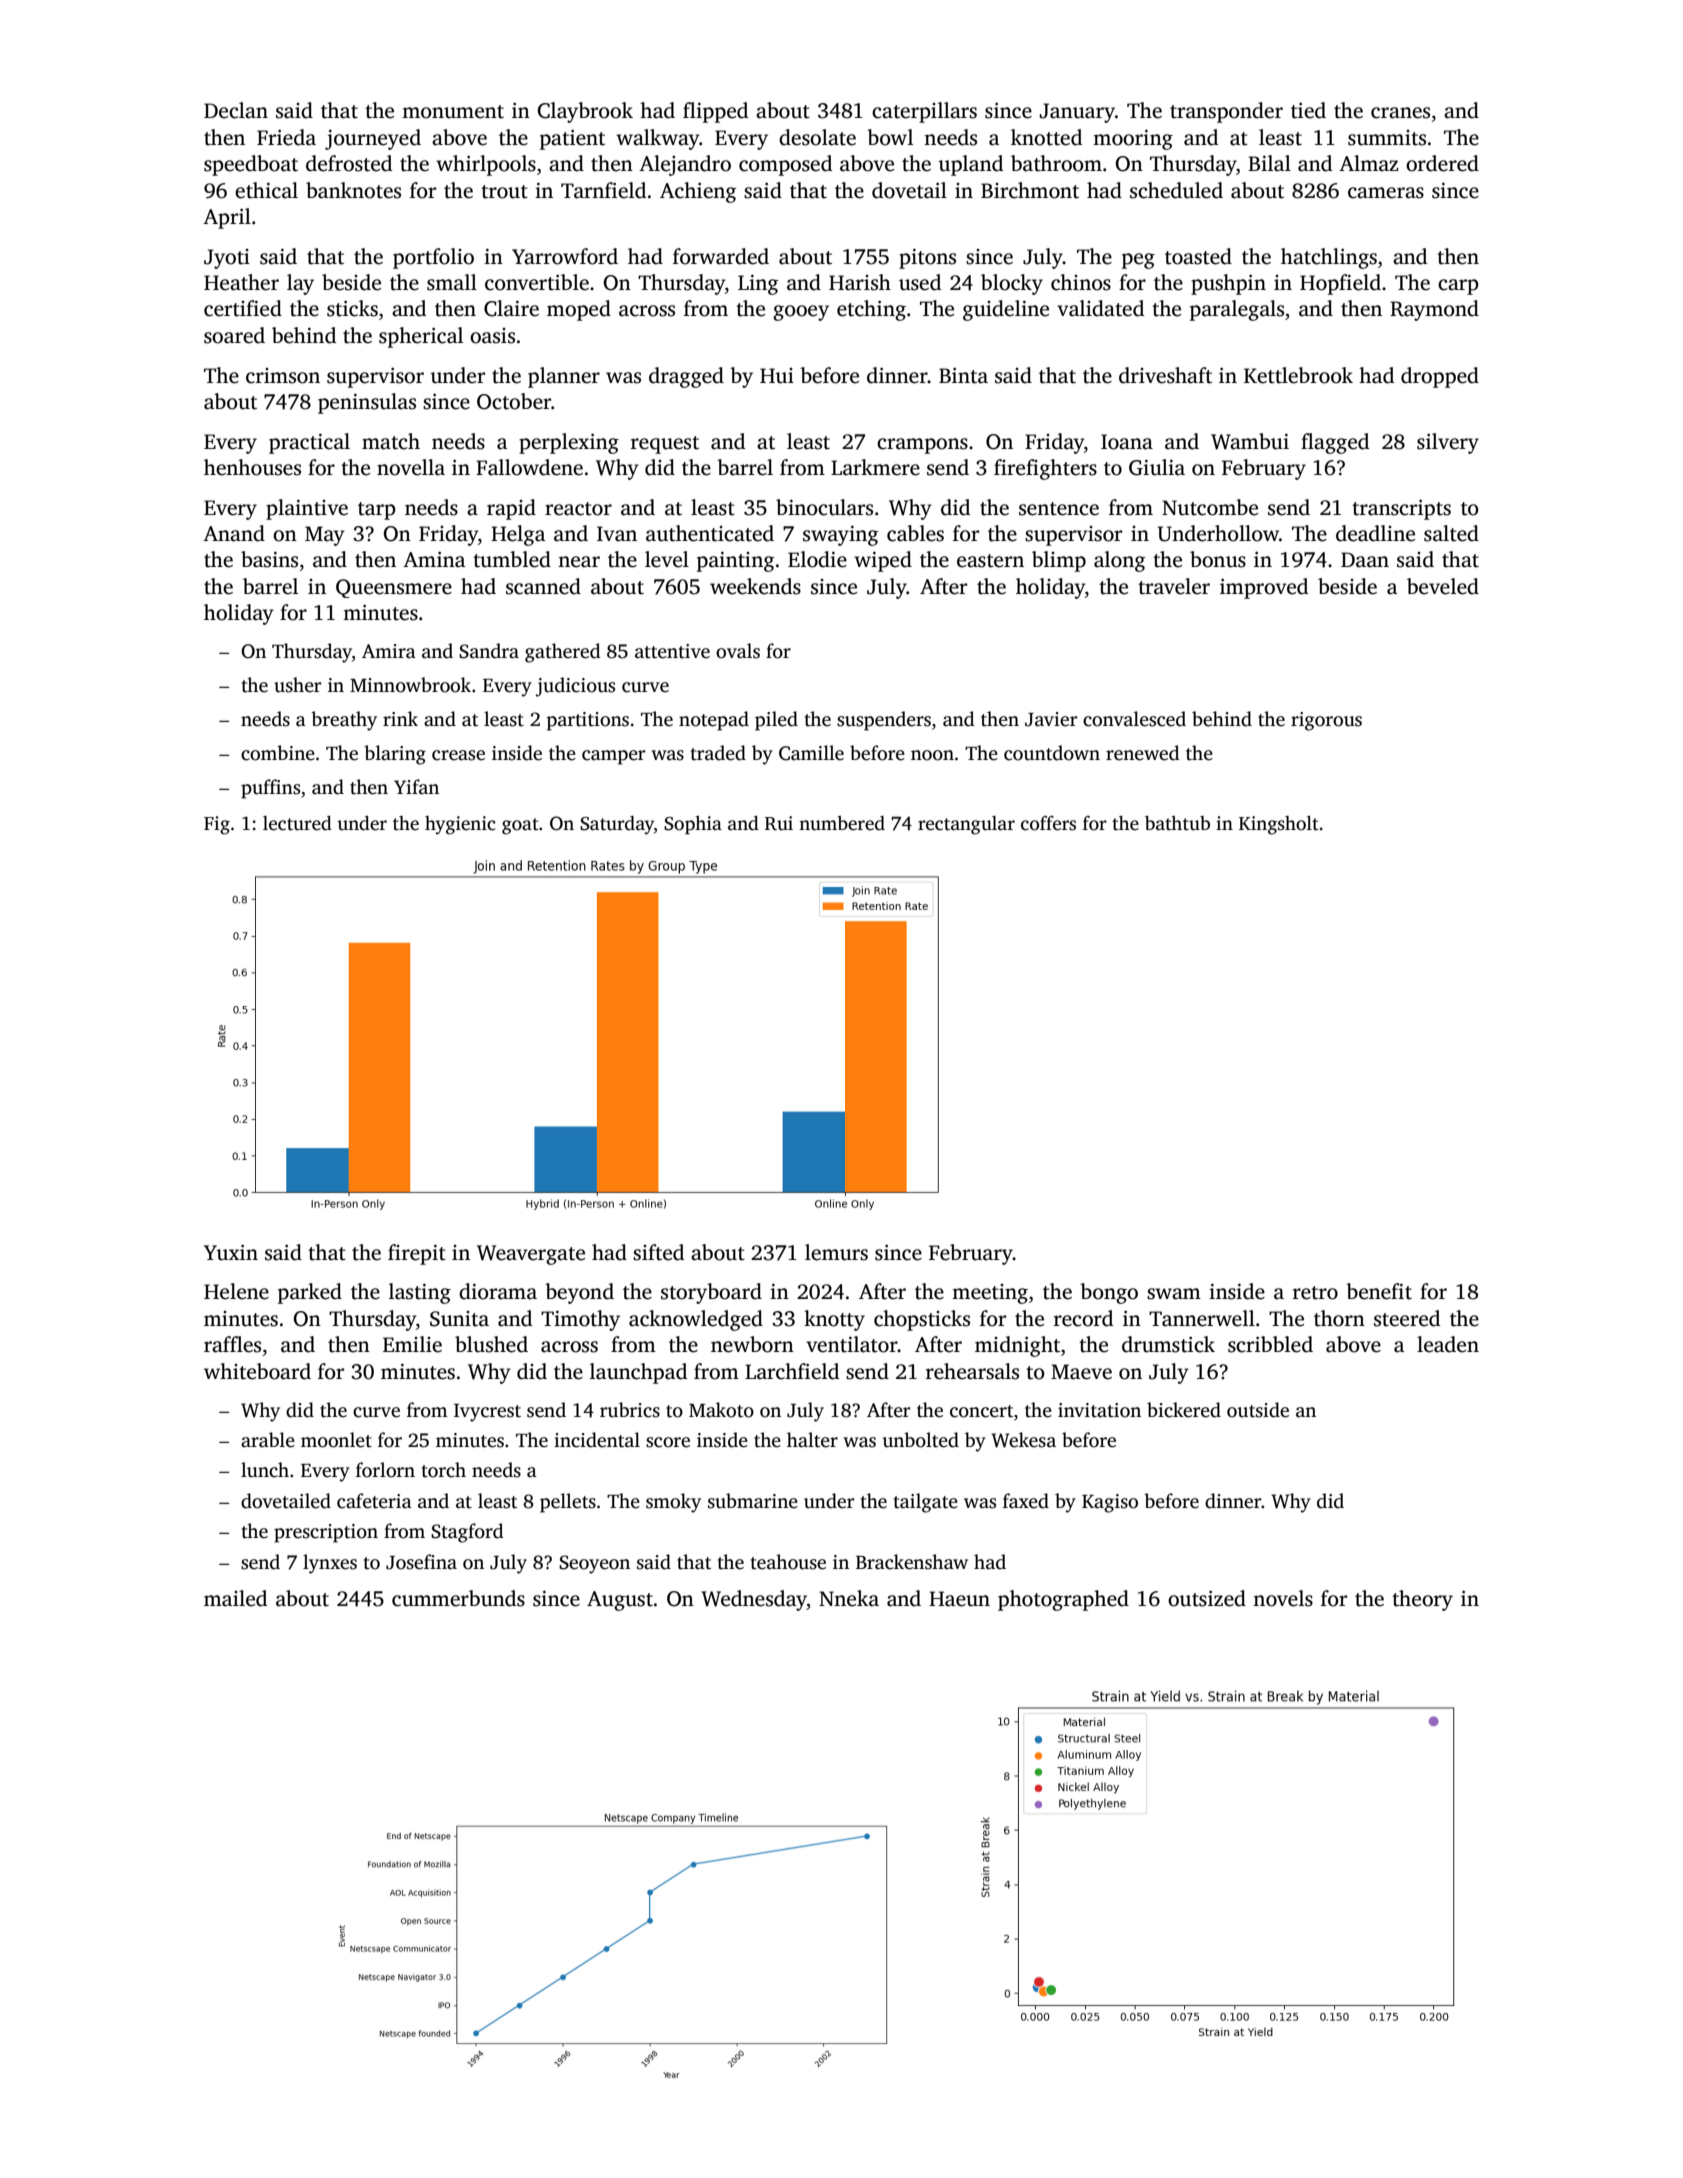 The width and height of the document is (1683, 2178). I want to click on Declan, so click(236, 110).
